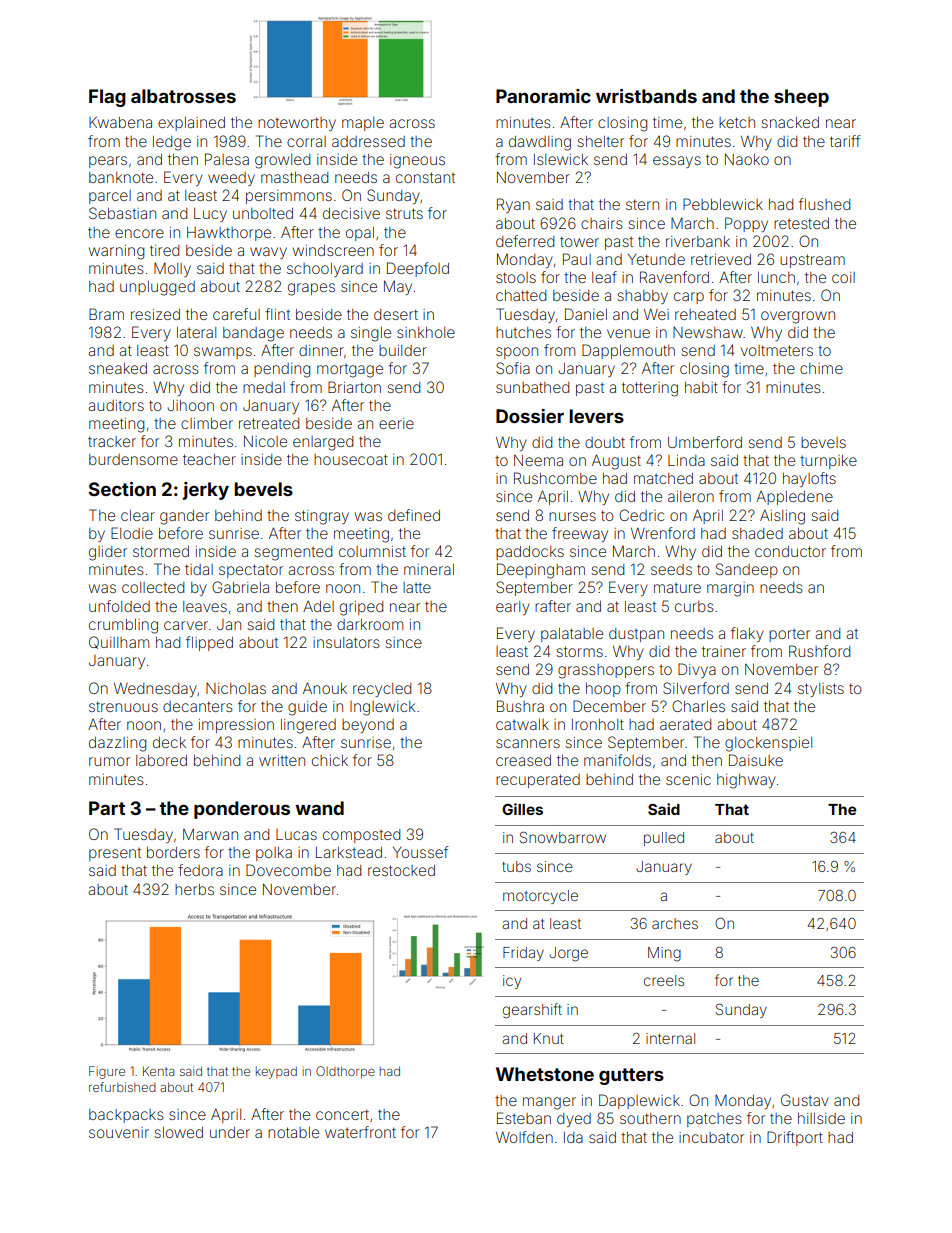 The width and height of the page is (952, 1233). What do you see at coordinates (159, 1071) in the page?
I see `Kenta` at bounding box center [159, 1071].
